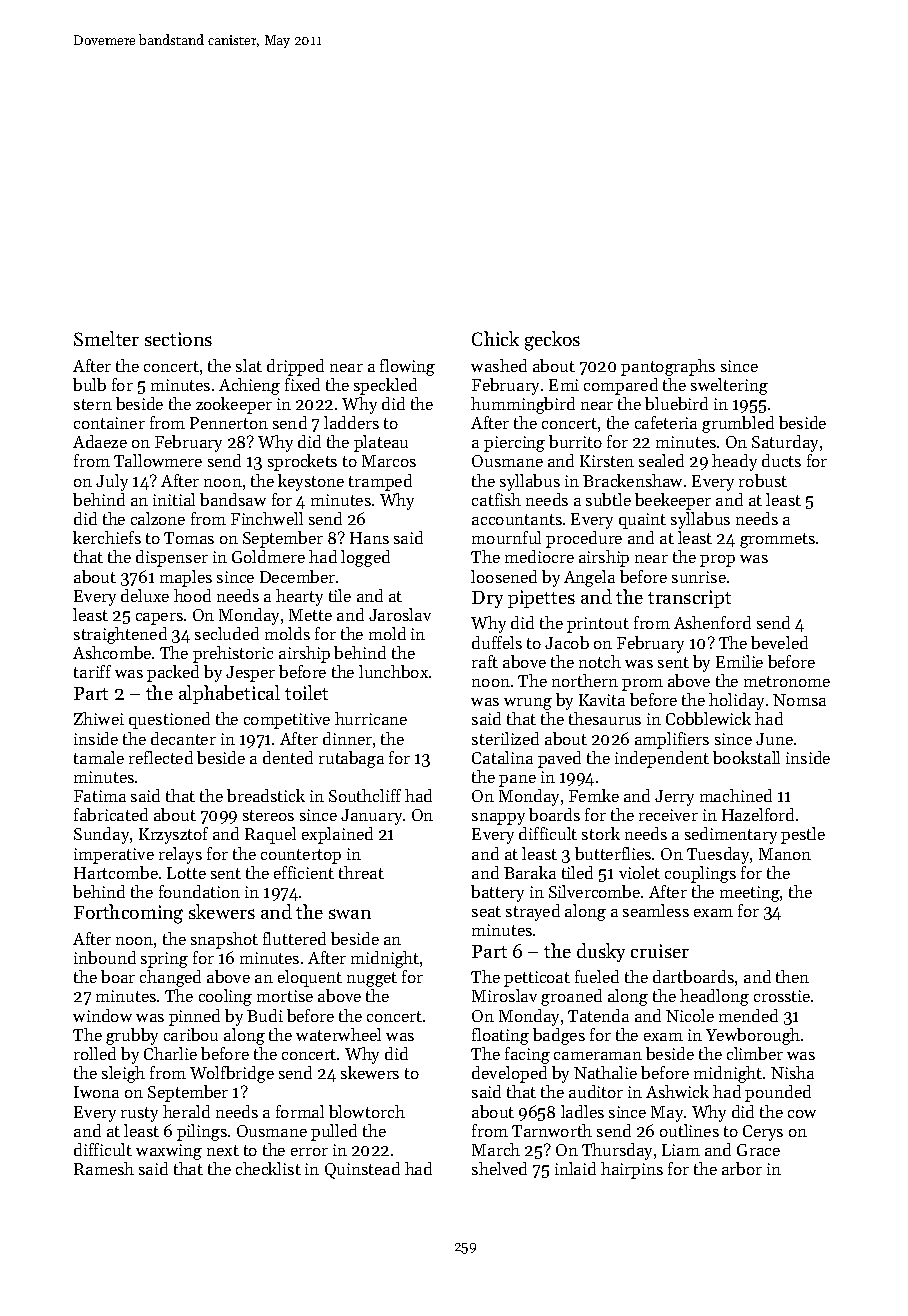  I want to click on Liam, so click(681, 1150).
